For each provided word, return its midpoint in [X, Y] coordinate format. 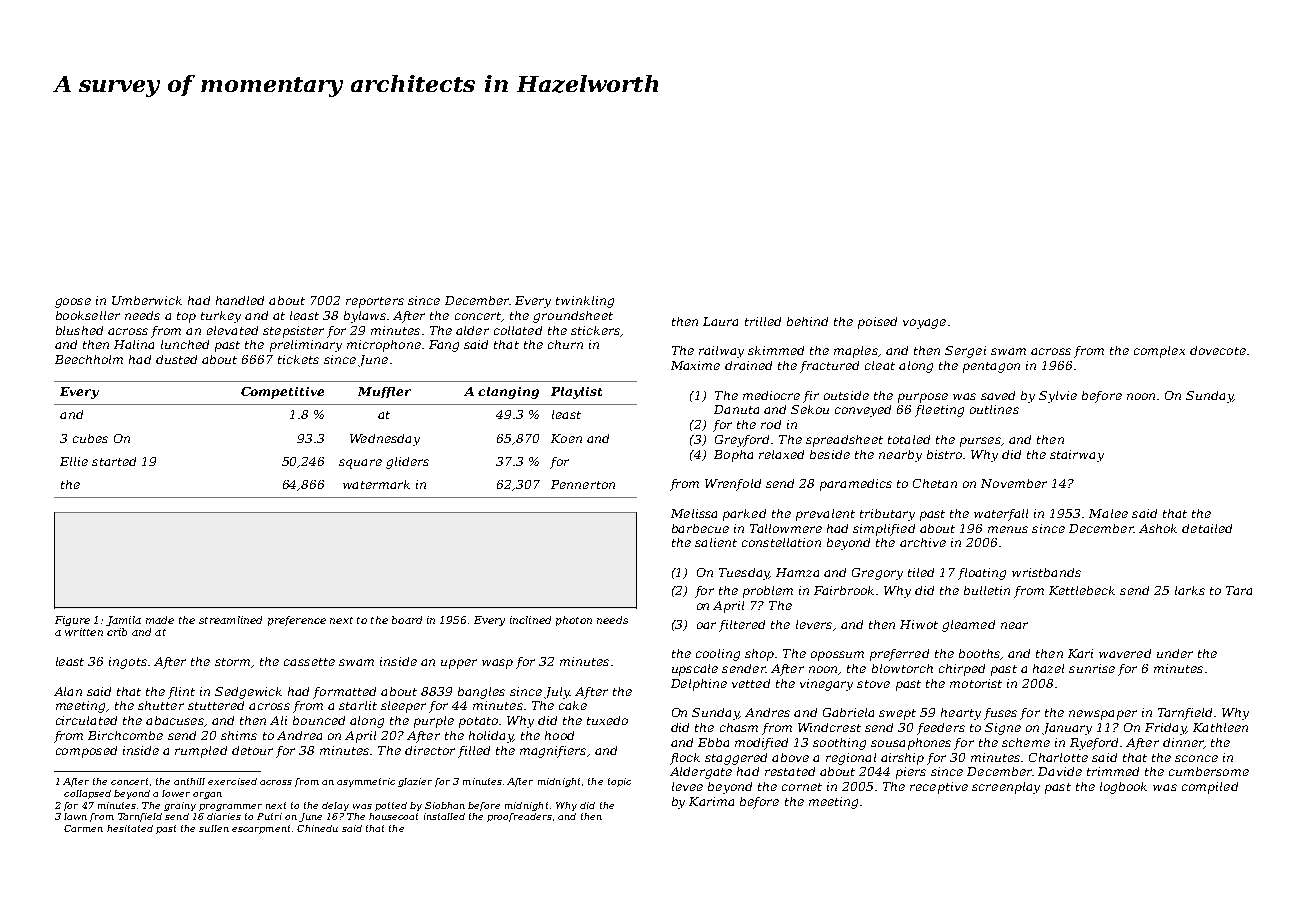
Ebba [713, 742]
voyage [924, 324]
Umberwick [147, 300]
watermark [376, 484]
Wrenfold [733, 485]
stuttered [216, 705]
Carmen [83, 828]
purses [980, 442]
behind [807, 321]
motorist [976, 683]
